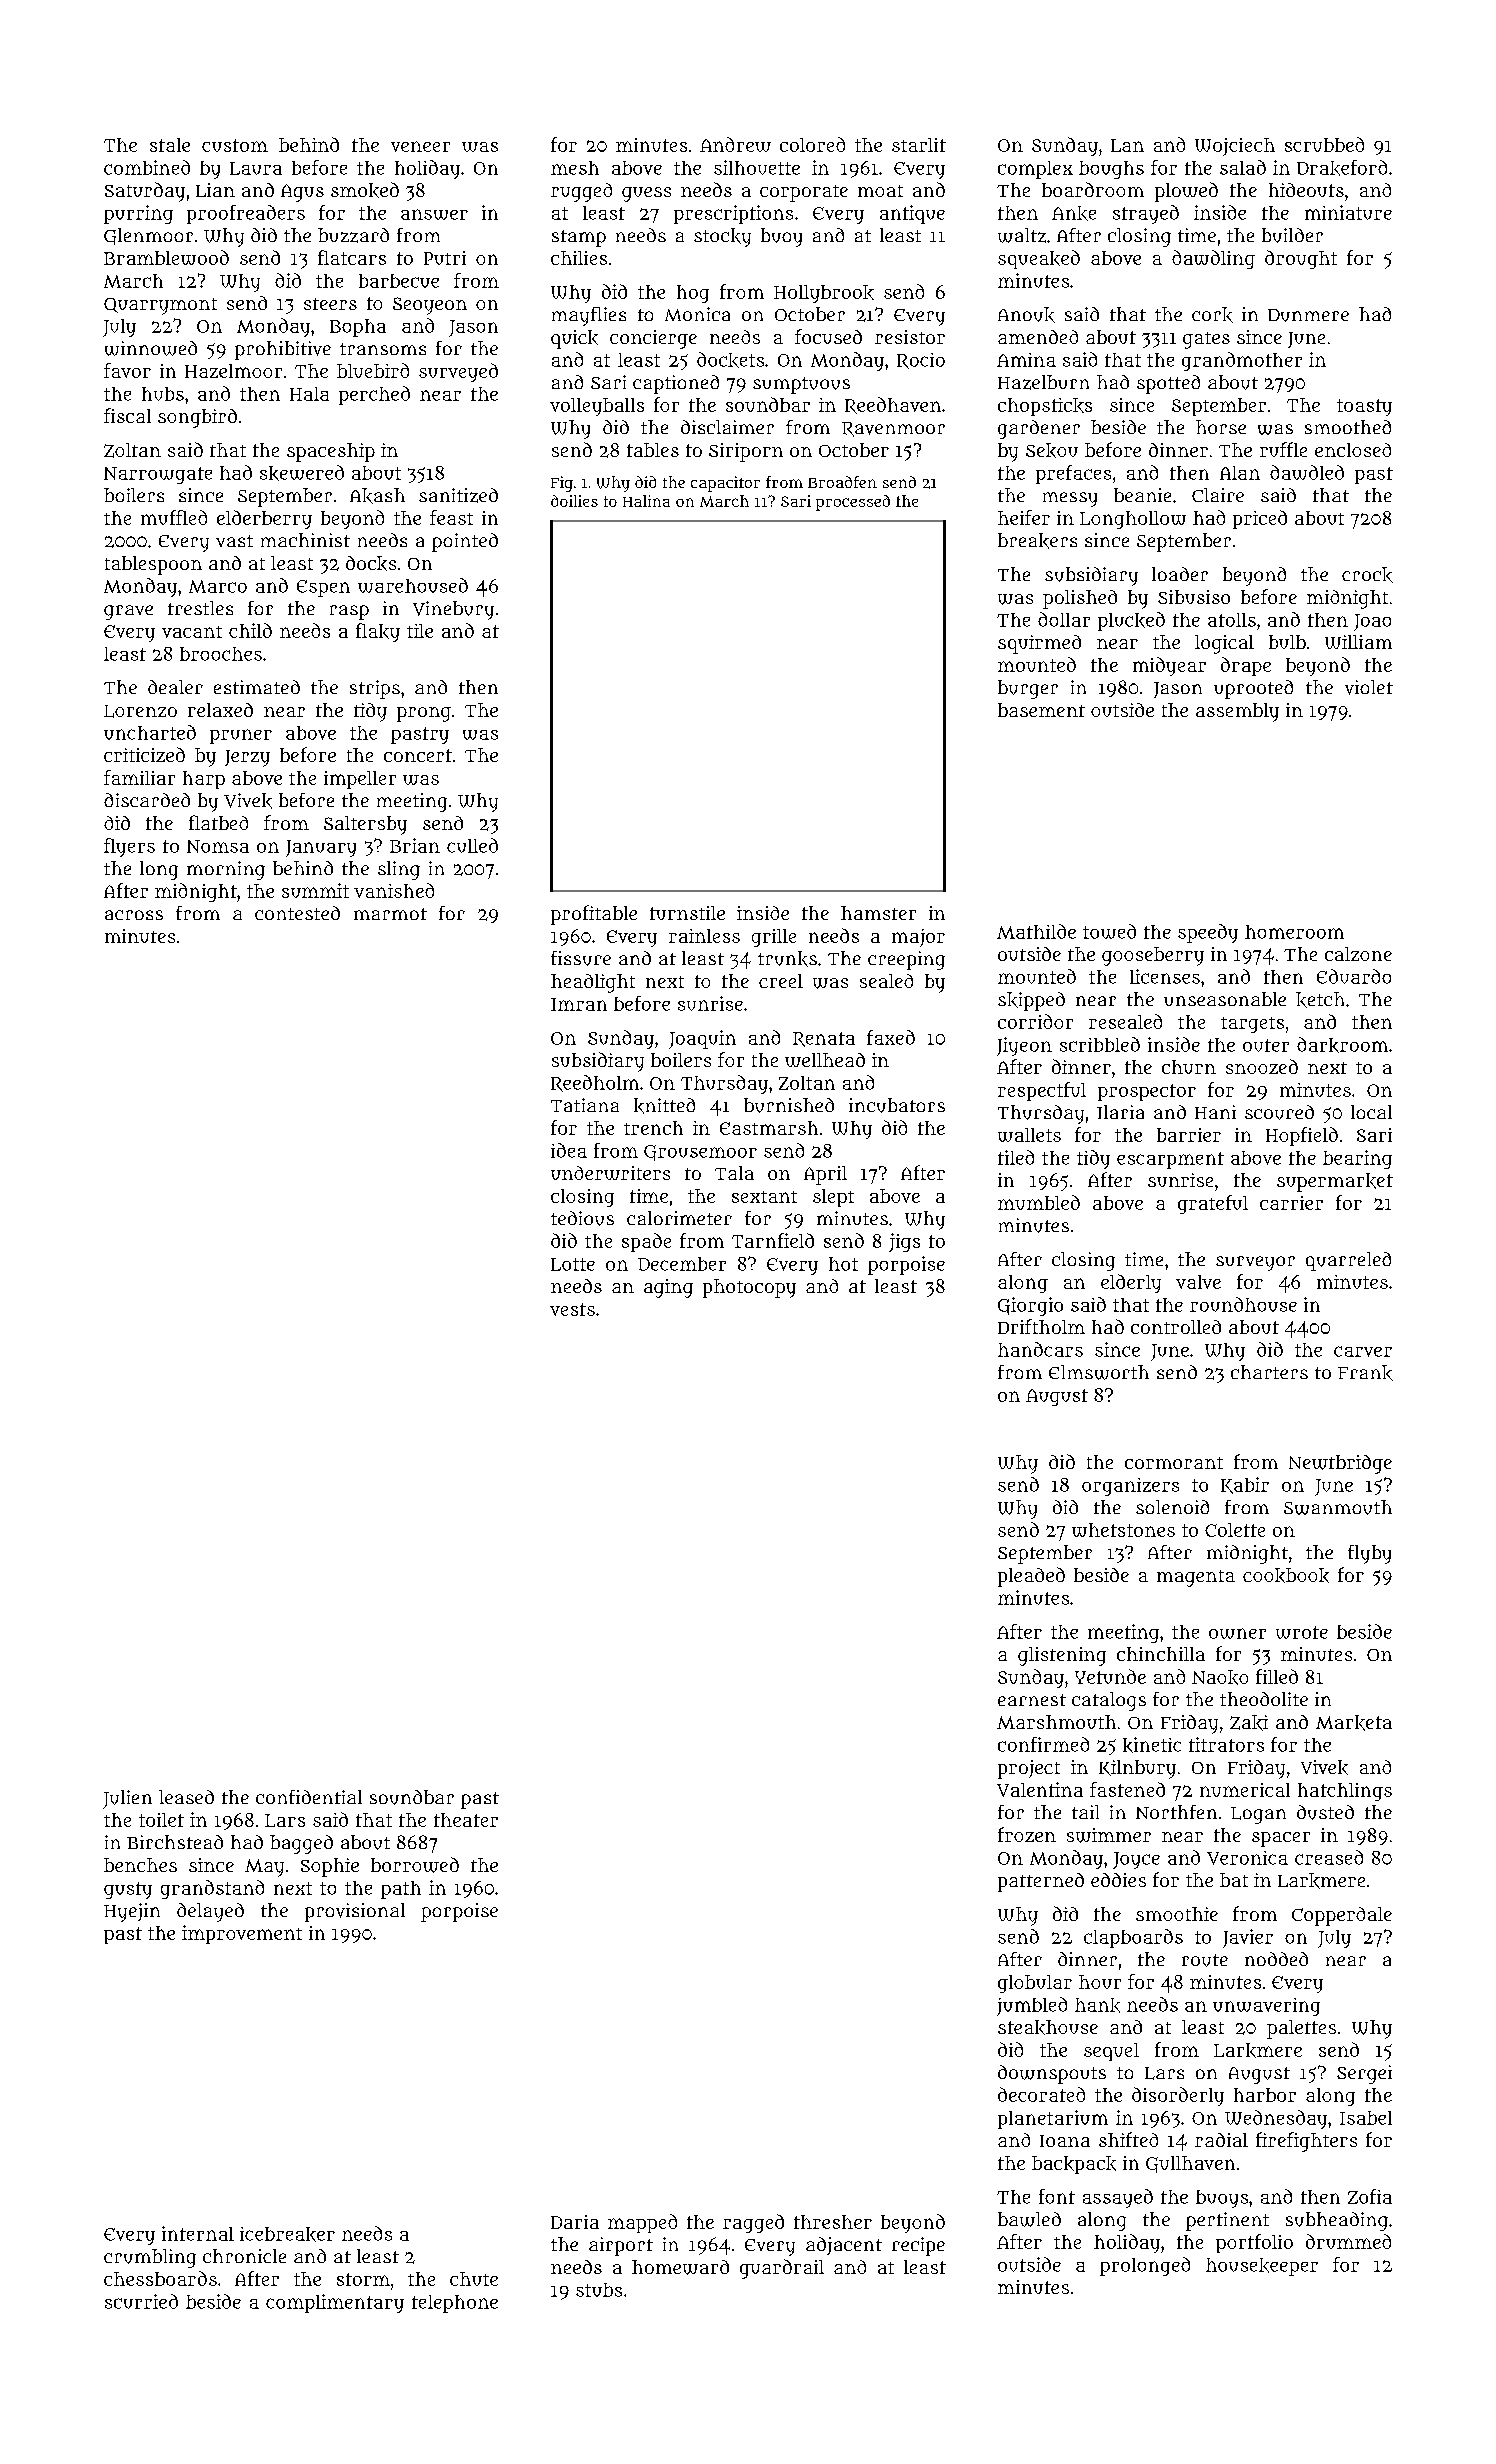  Describe the element at coordinates (735, 144) in the document. I see `Andrew` at that location.
